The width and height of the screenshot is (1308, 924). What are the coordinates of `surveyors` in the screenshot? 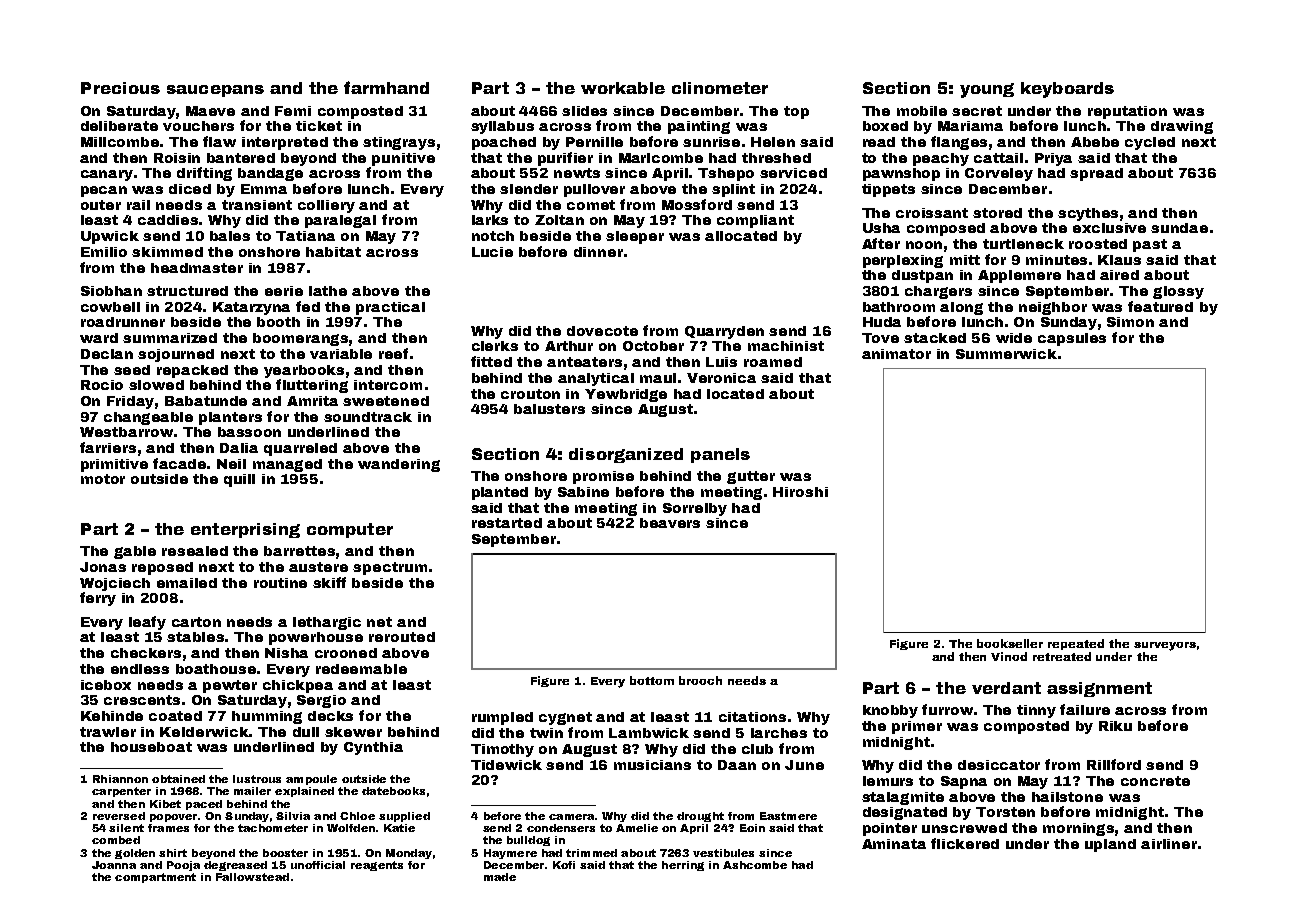 It's located at (1165, 646).
